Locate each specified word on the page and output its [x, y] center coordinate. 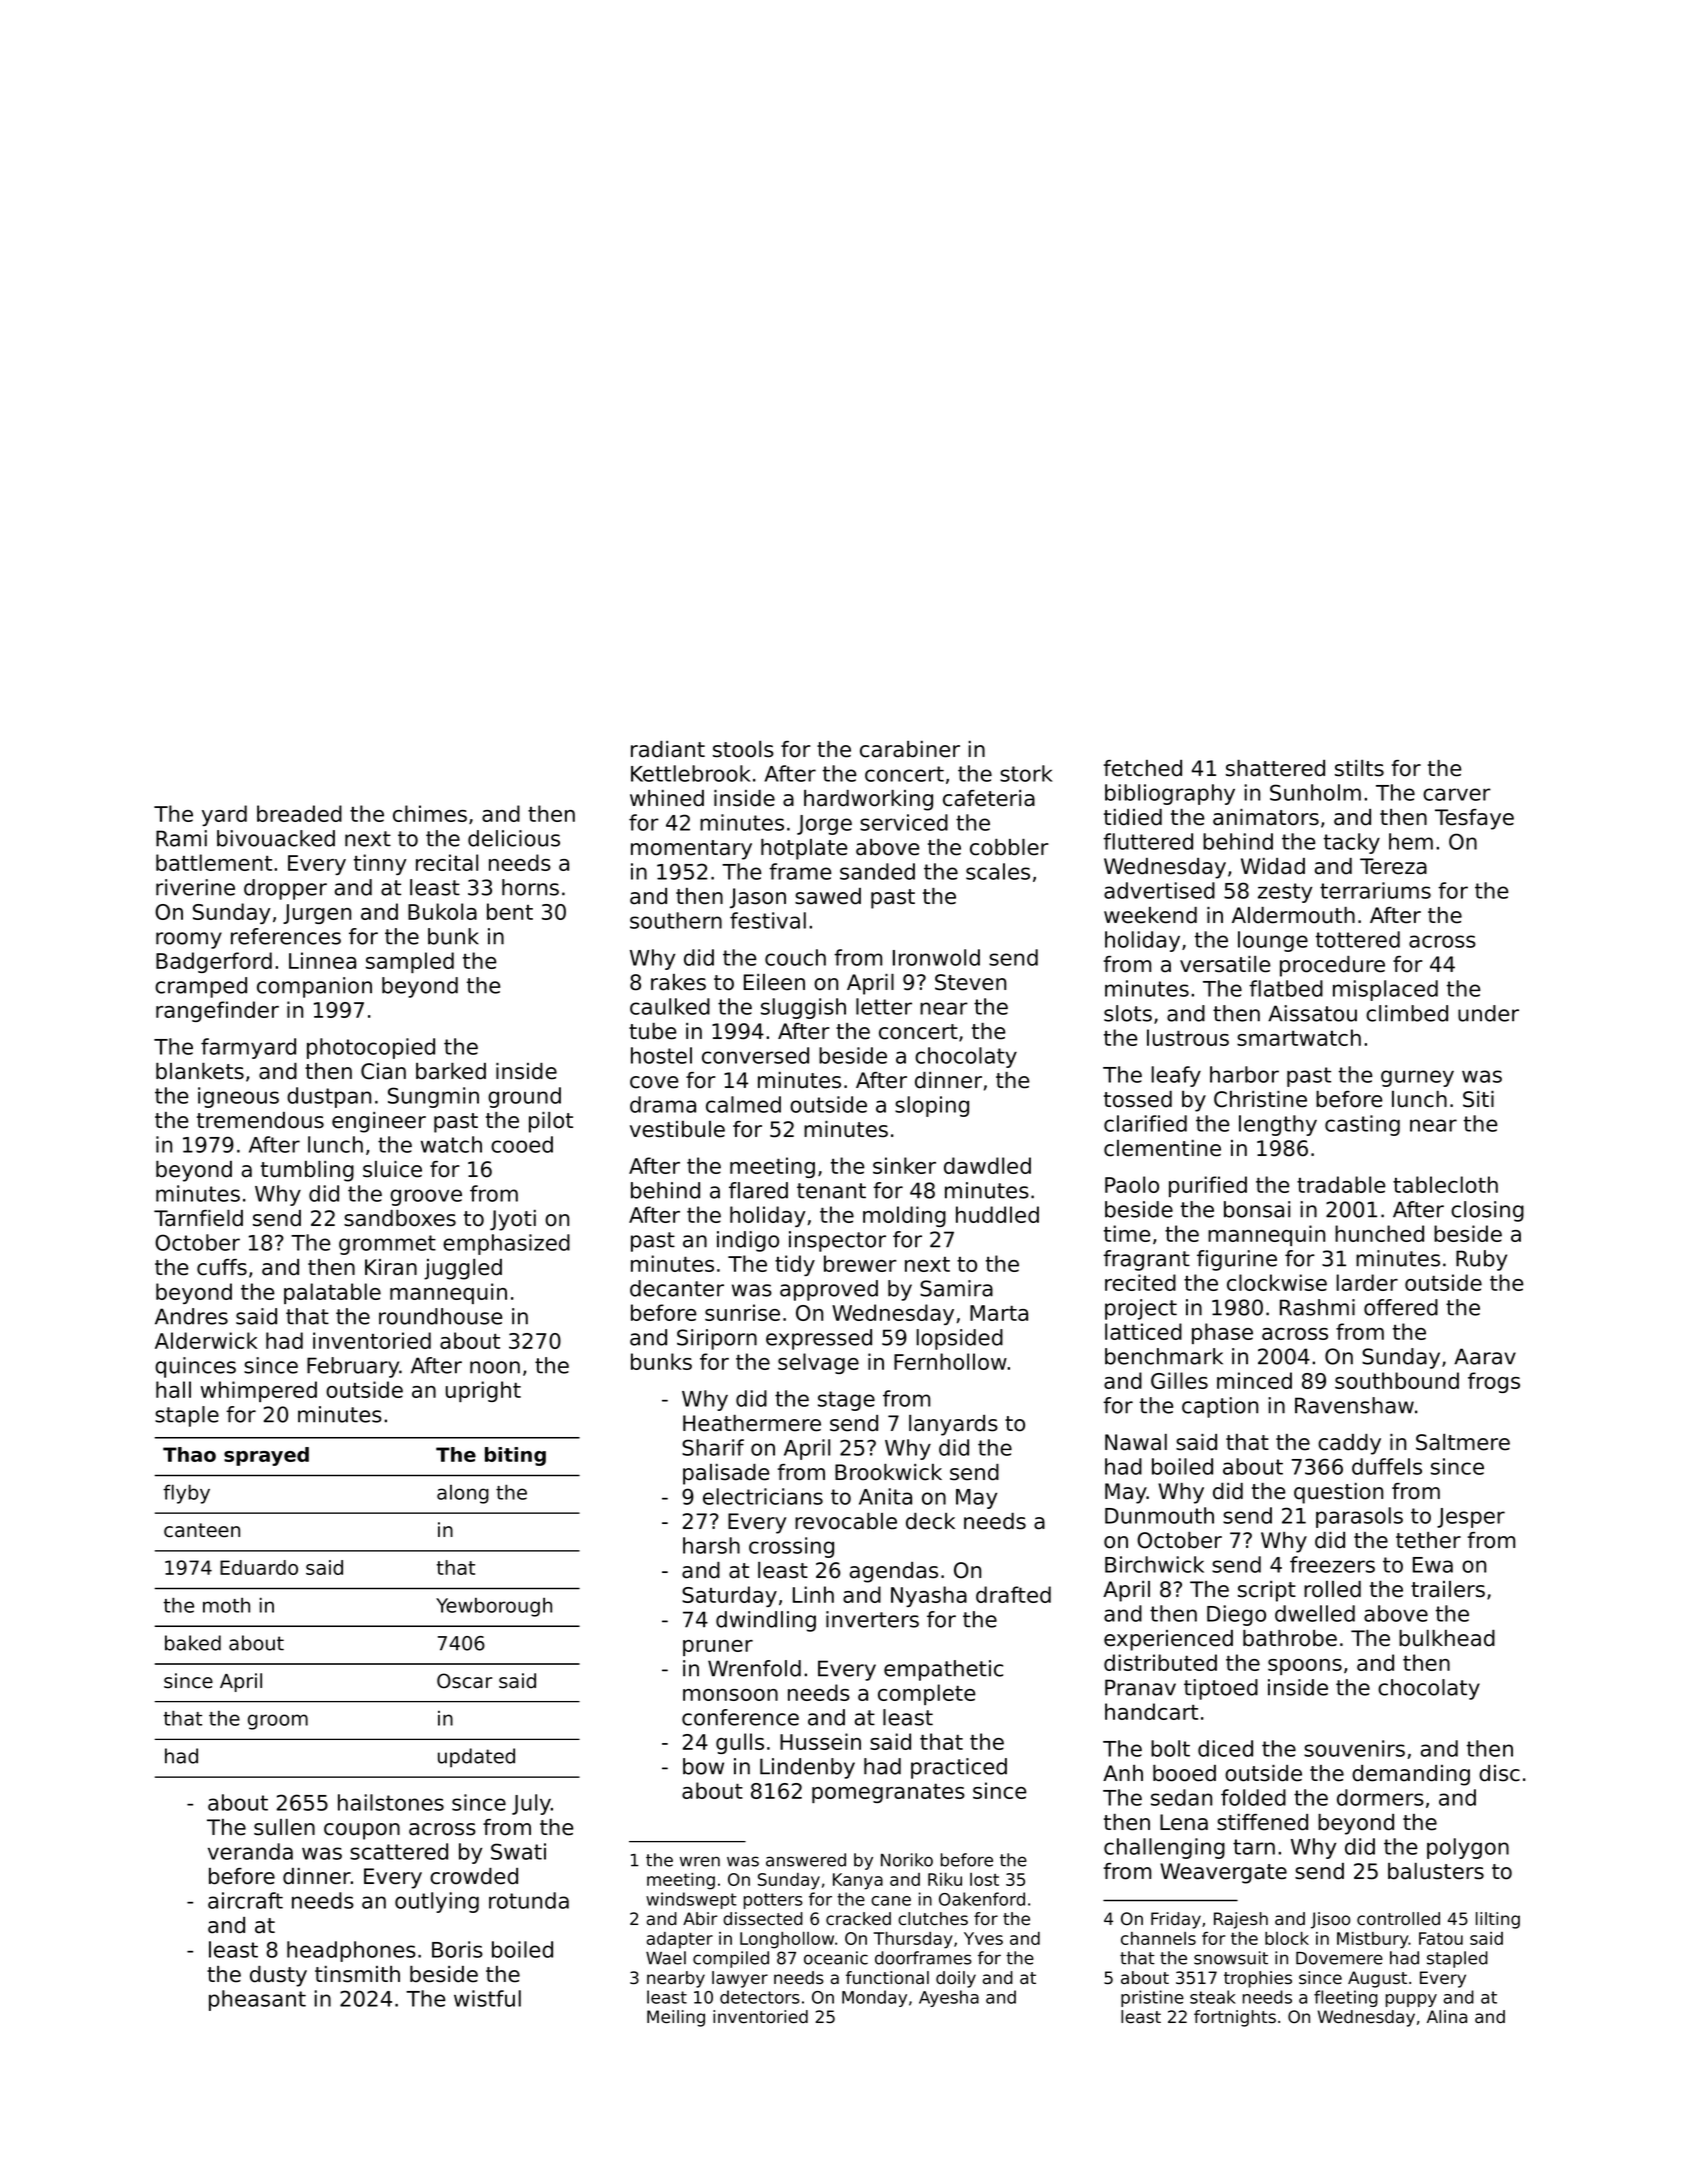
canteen [202, 1530]
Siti [1478, 1099]
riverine [195, 887]
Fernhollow [950, 1361]
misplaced [1385, 990]
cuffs [222, 1267]
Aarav [1485, 1356]
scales [998, 871]
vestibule [677, 1129]
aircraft [245, 1900]
